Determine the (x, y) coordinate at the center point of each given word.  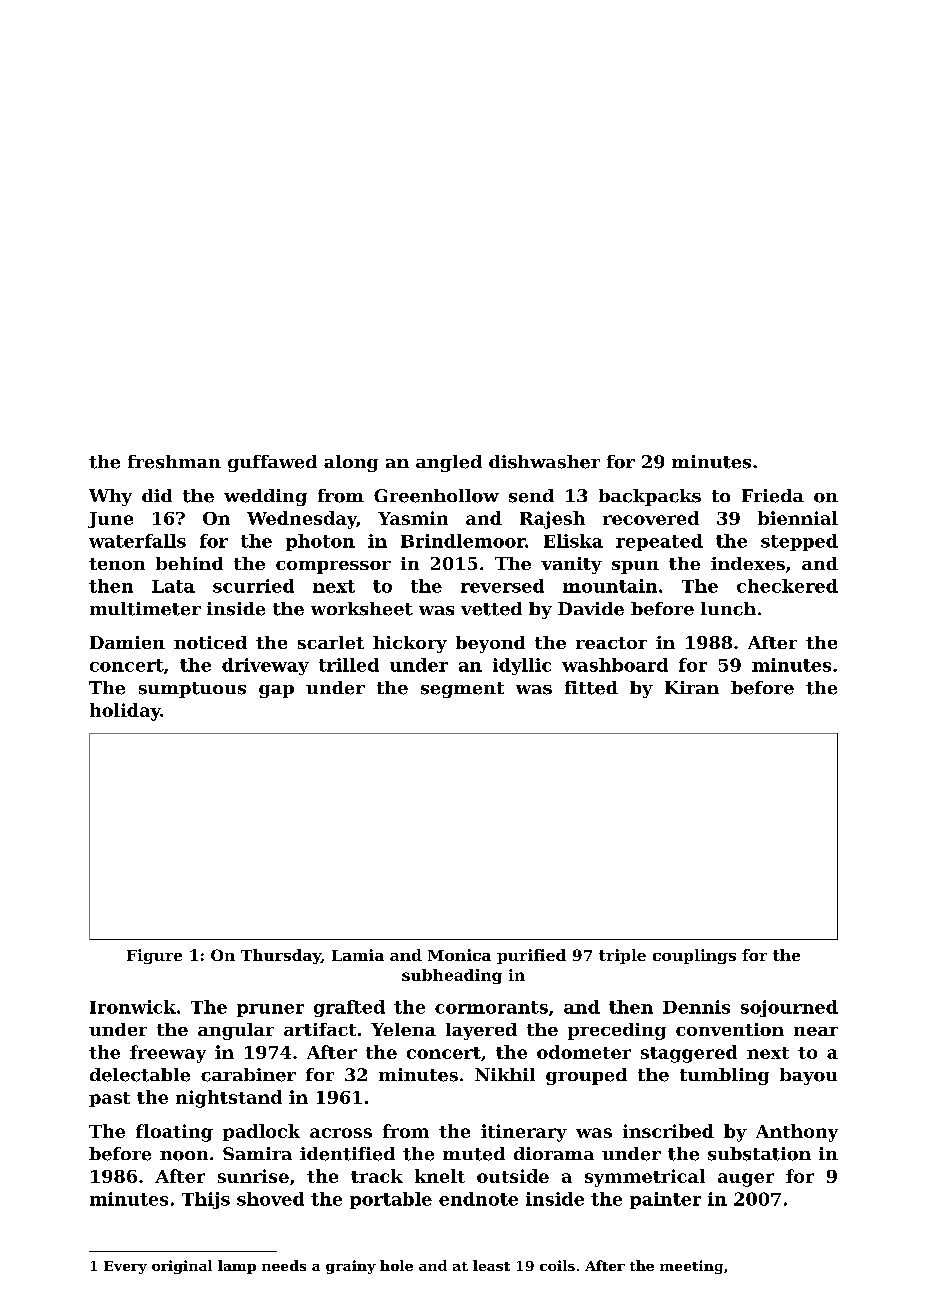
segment (462, 690)
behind (189, 563)
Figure (154, 956)
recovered (651, 518)
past (109, 1099)
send (531, 496)
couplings (694, 956)
